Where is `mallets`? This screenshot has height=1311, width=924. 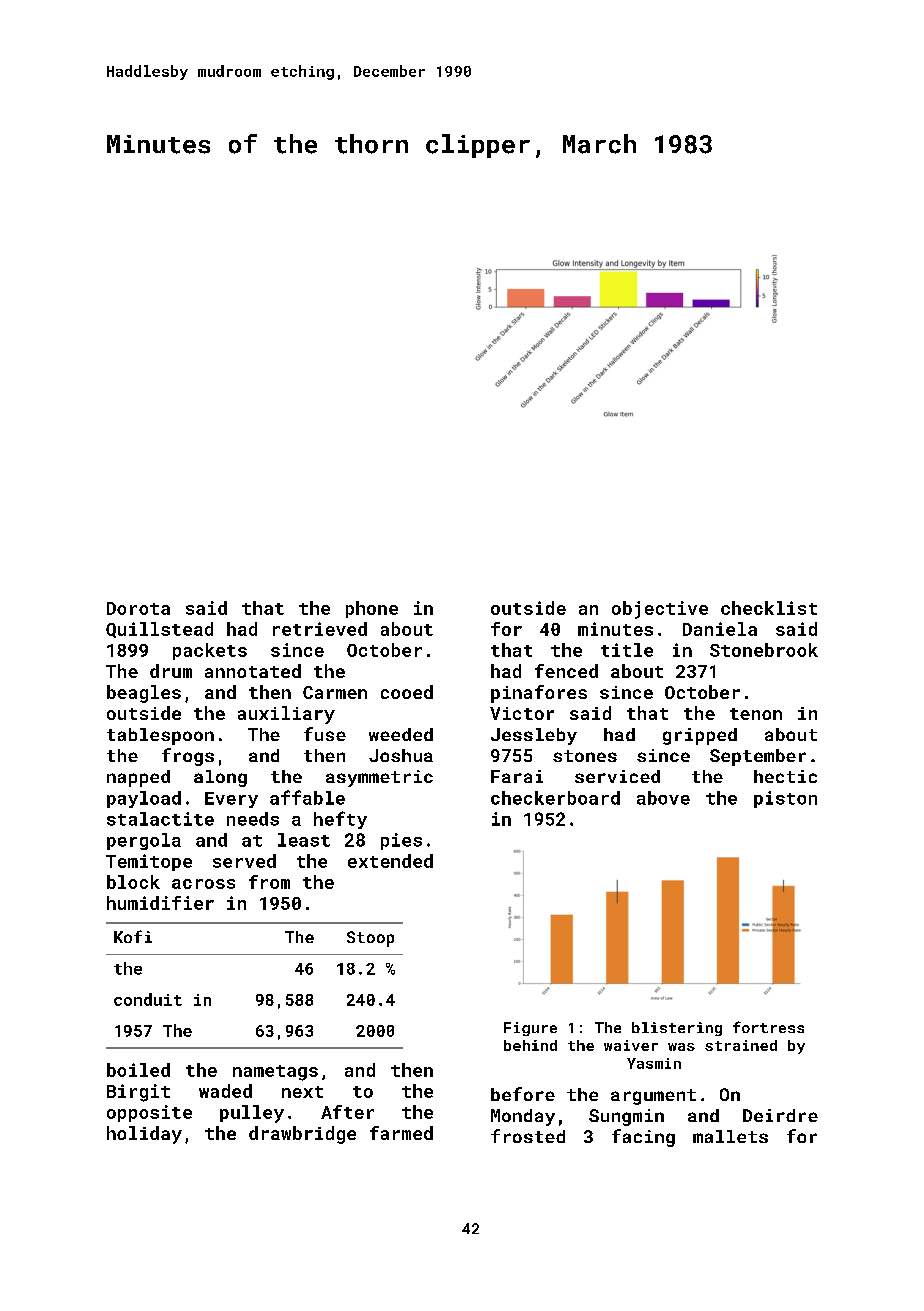
mallets is located at coordinates (730, 1136).
